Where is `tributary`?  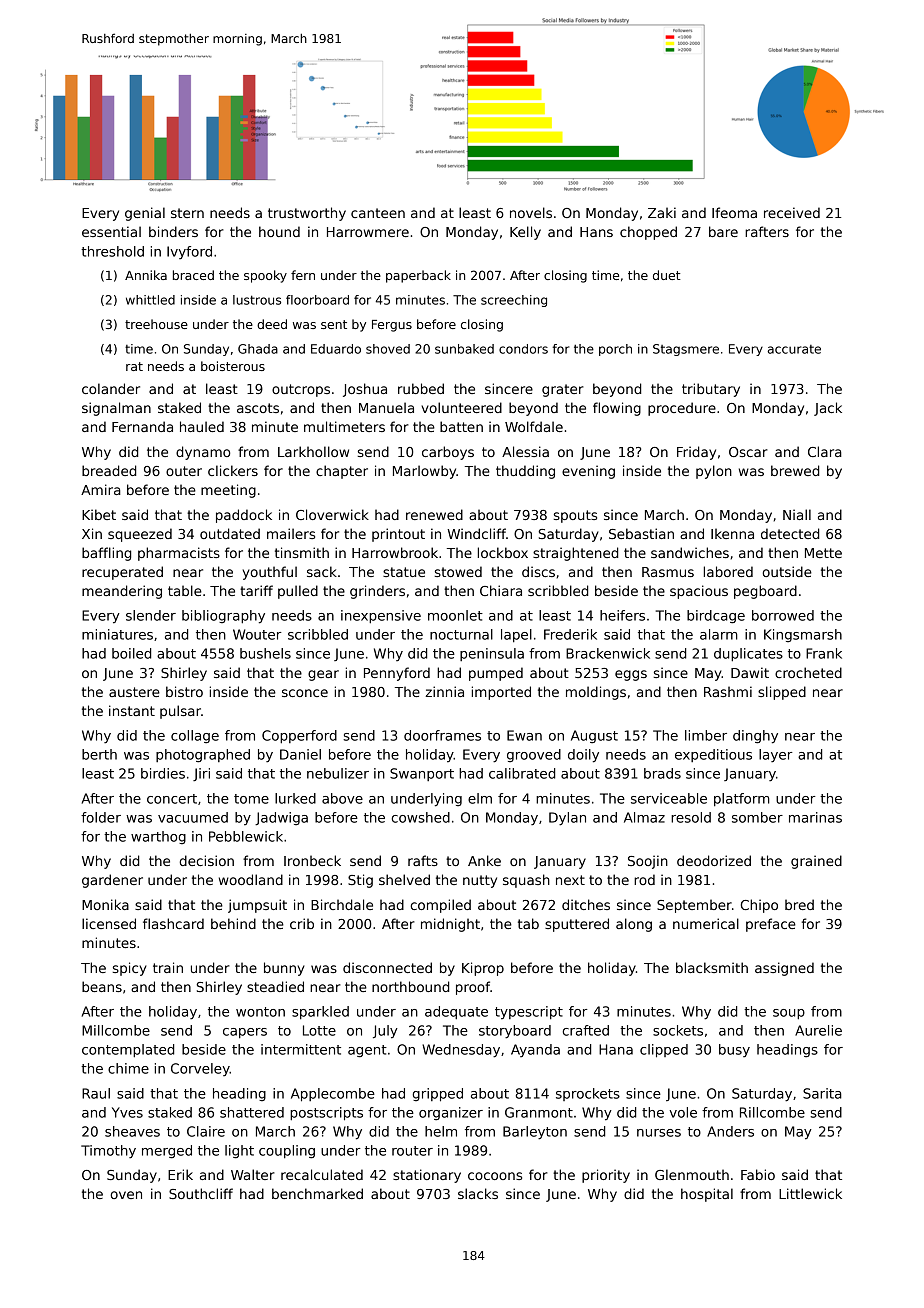 tributary is located at coordinates (711, 390).
